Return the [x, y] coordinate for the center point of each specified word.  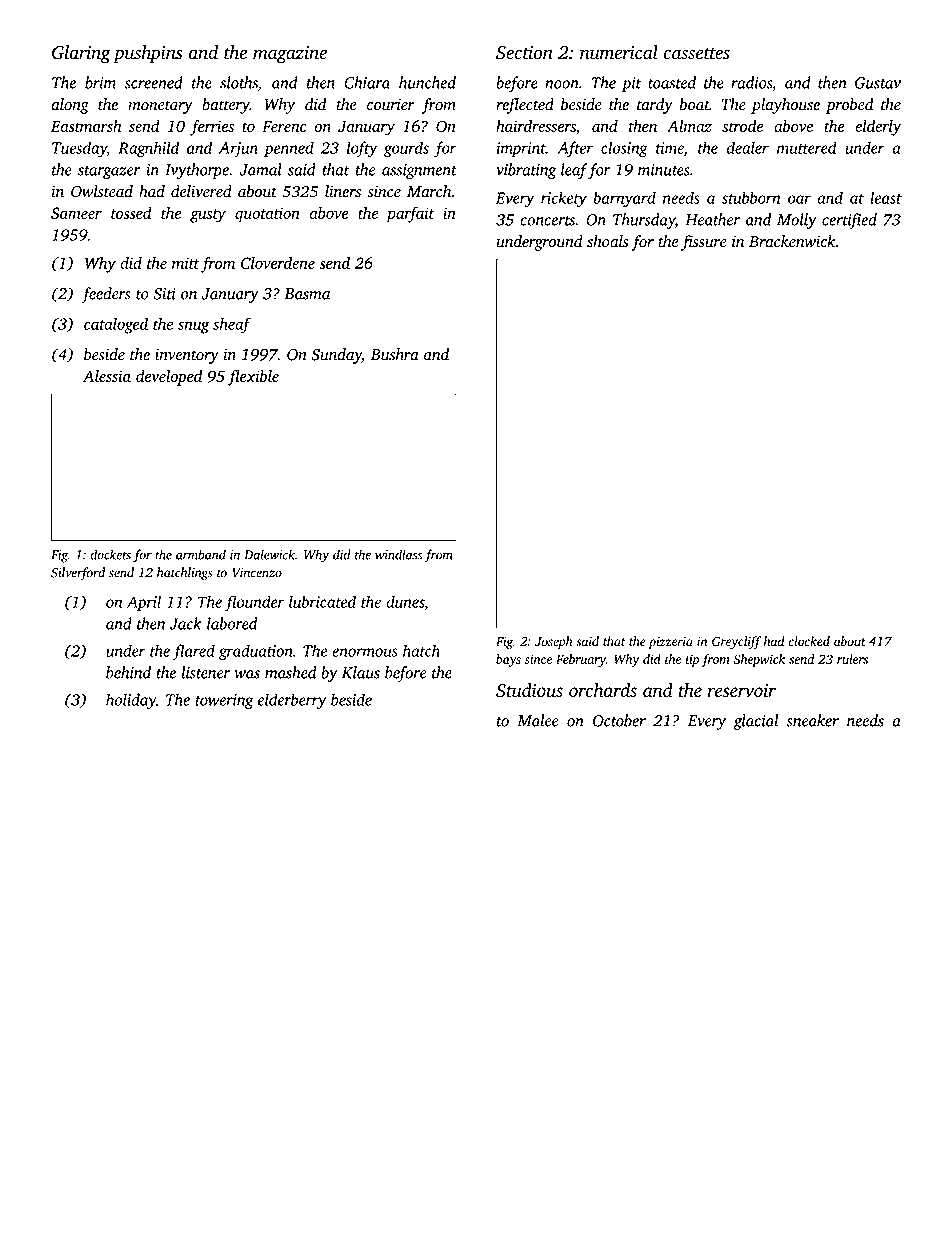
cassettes [697, 54]
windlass [398, 554]
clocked [809, 641]
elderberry [292, 701]
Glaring [81, 54]
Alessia [107, 376]
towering [224, 702]
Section [524, 53]
